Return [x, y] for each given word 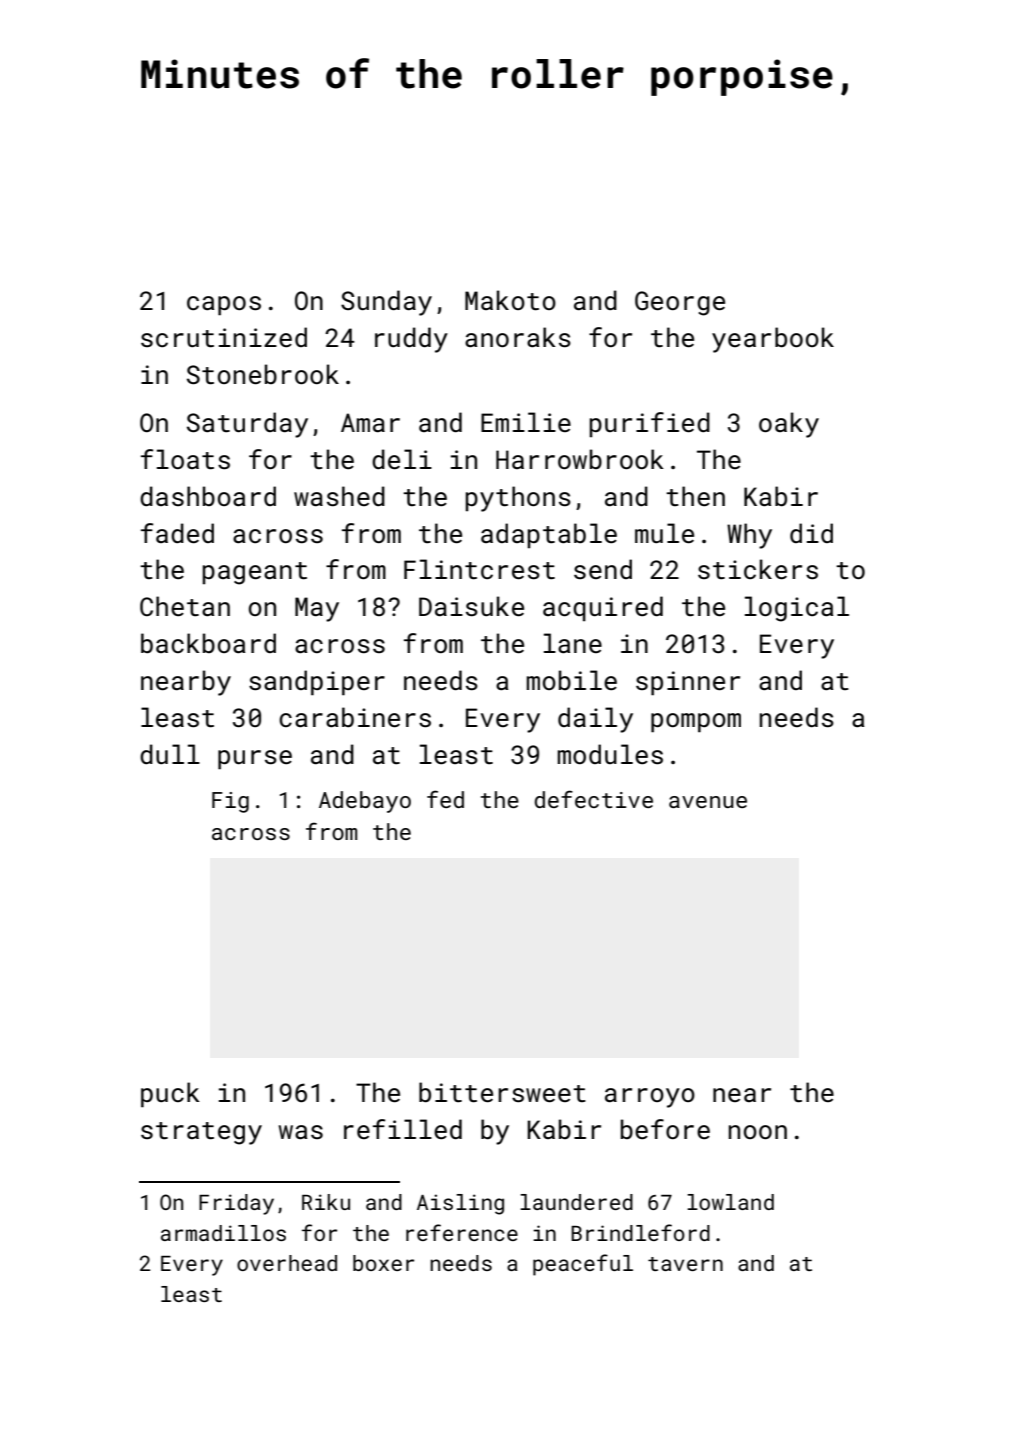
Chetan [185, 606]
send [603, 569]
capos [224, 306]
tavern [685, 1264]
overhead [287, 1263]
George [680, 303]
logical [797, 609]
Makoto [510, 300]
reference [462, 1232]
